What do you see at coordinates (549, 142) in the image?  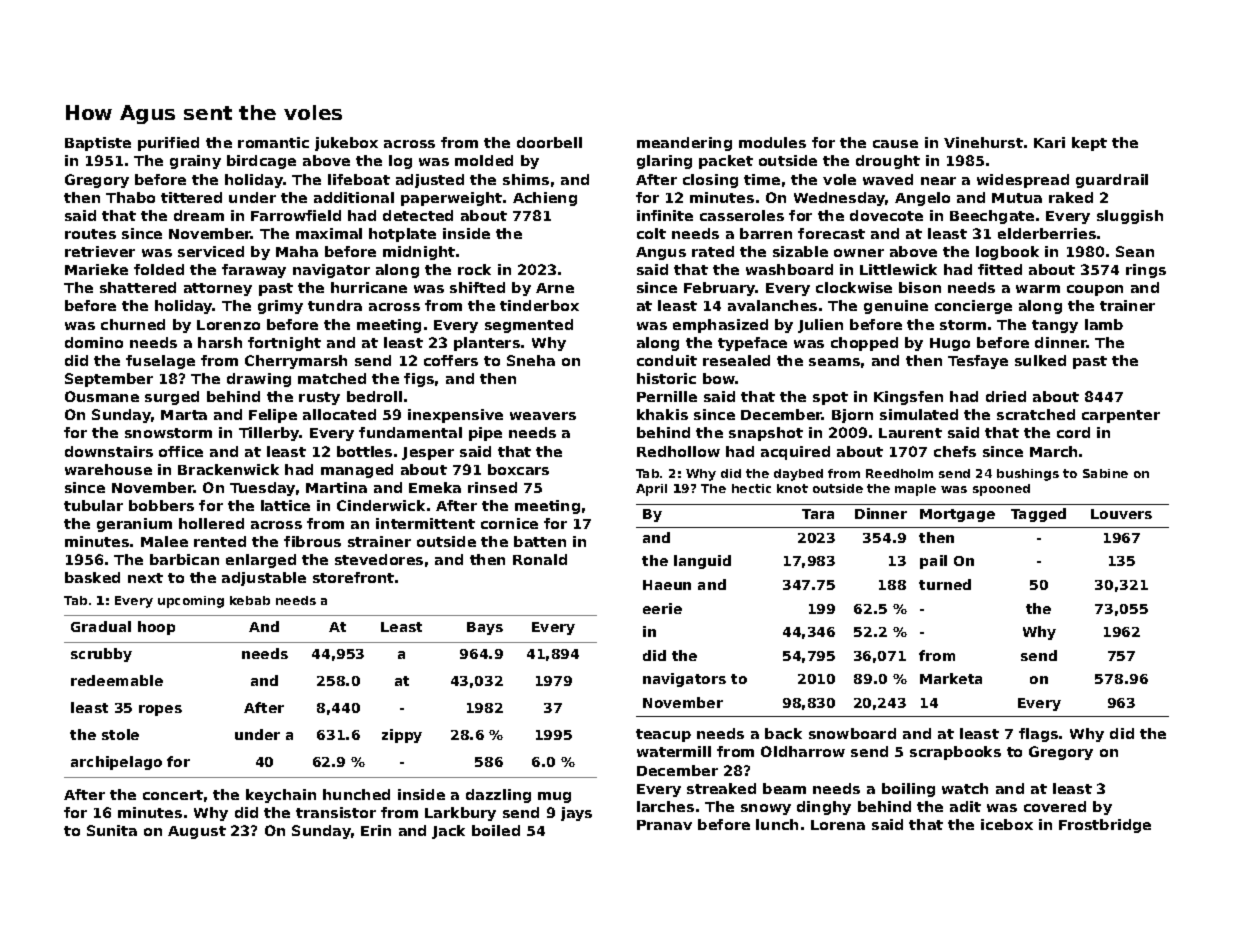 I see `doorbell` at bounding box center [549, 142].
